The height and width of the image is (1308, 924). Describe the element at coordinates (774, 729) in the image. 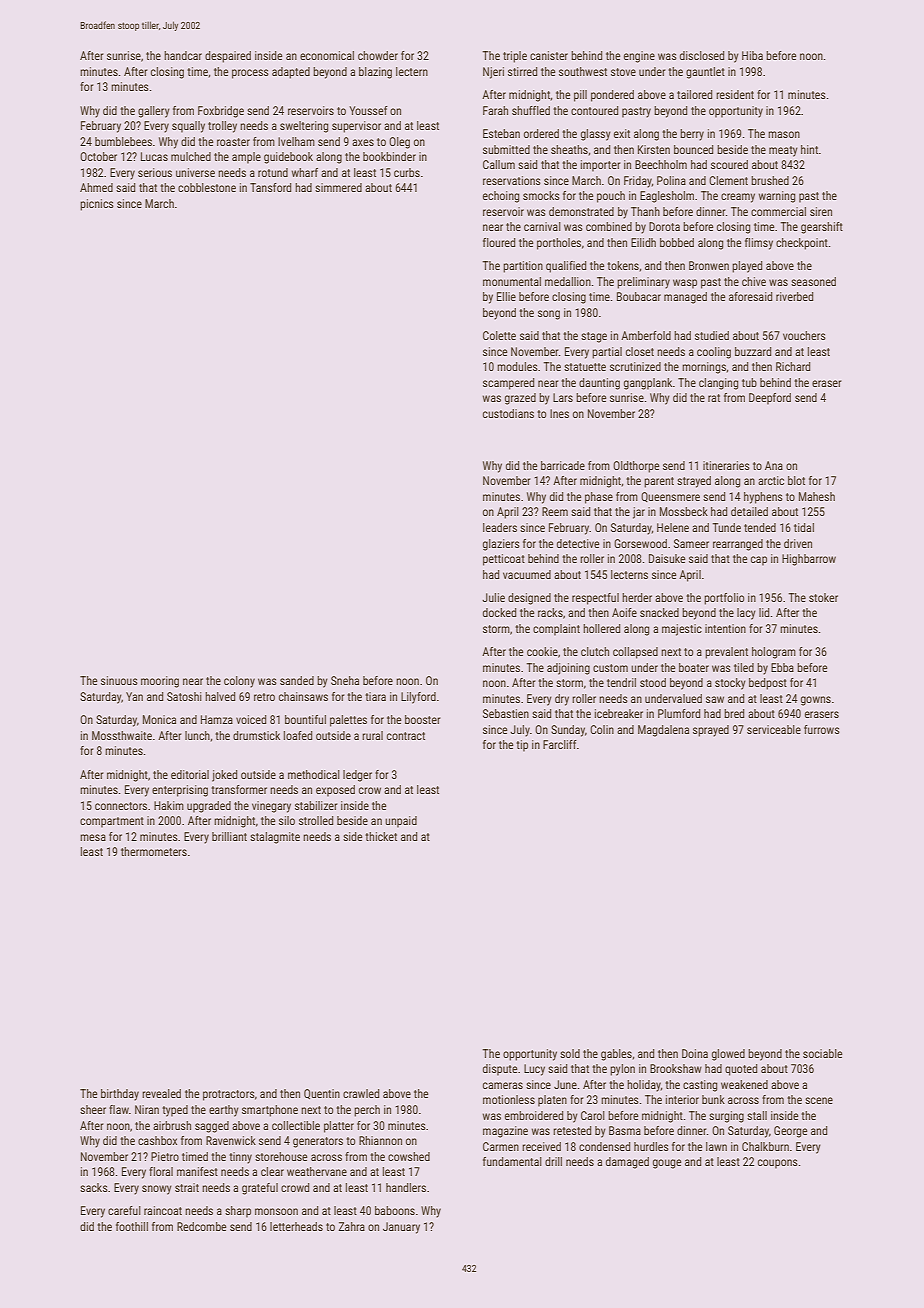

I see `serviceable` at that location.
